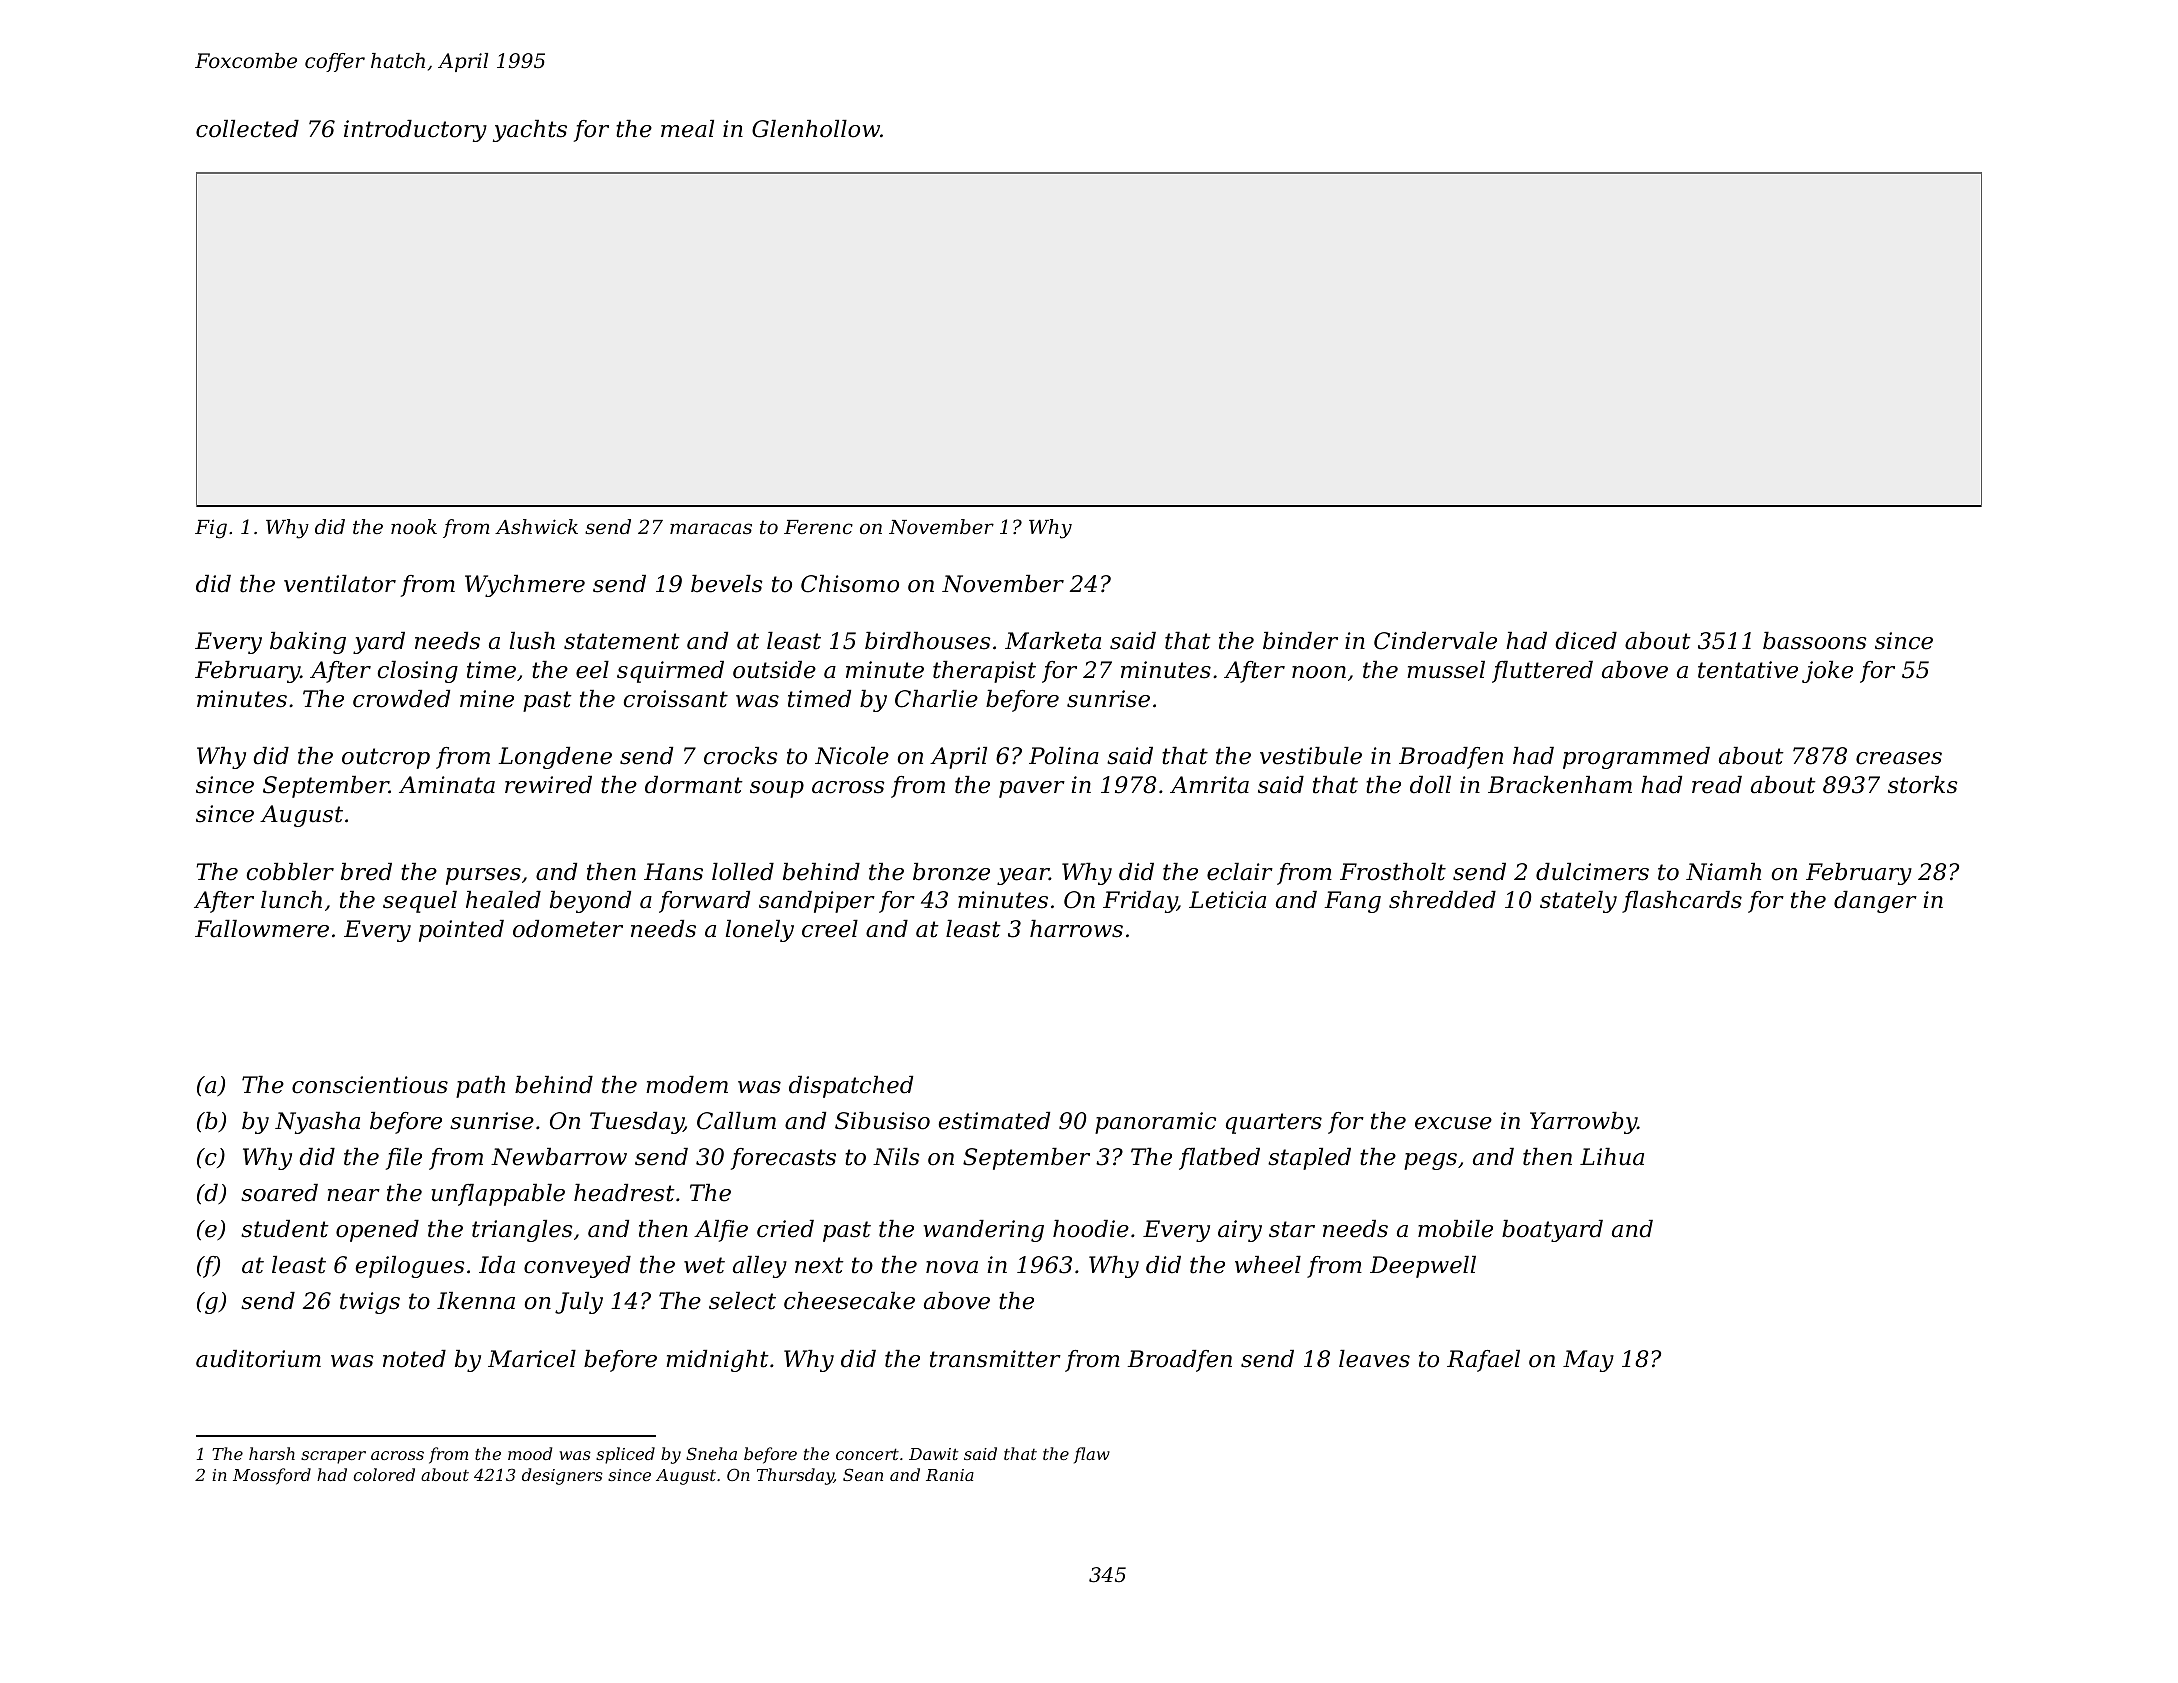  Describe the element at coordinates (404, 1159) in the screenshot. I see `file` at that location.
